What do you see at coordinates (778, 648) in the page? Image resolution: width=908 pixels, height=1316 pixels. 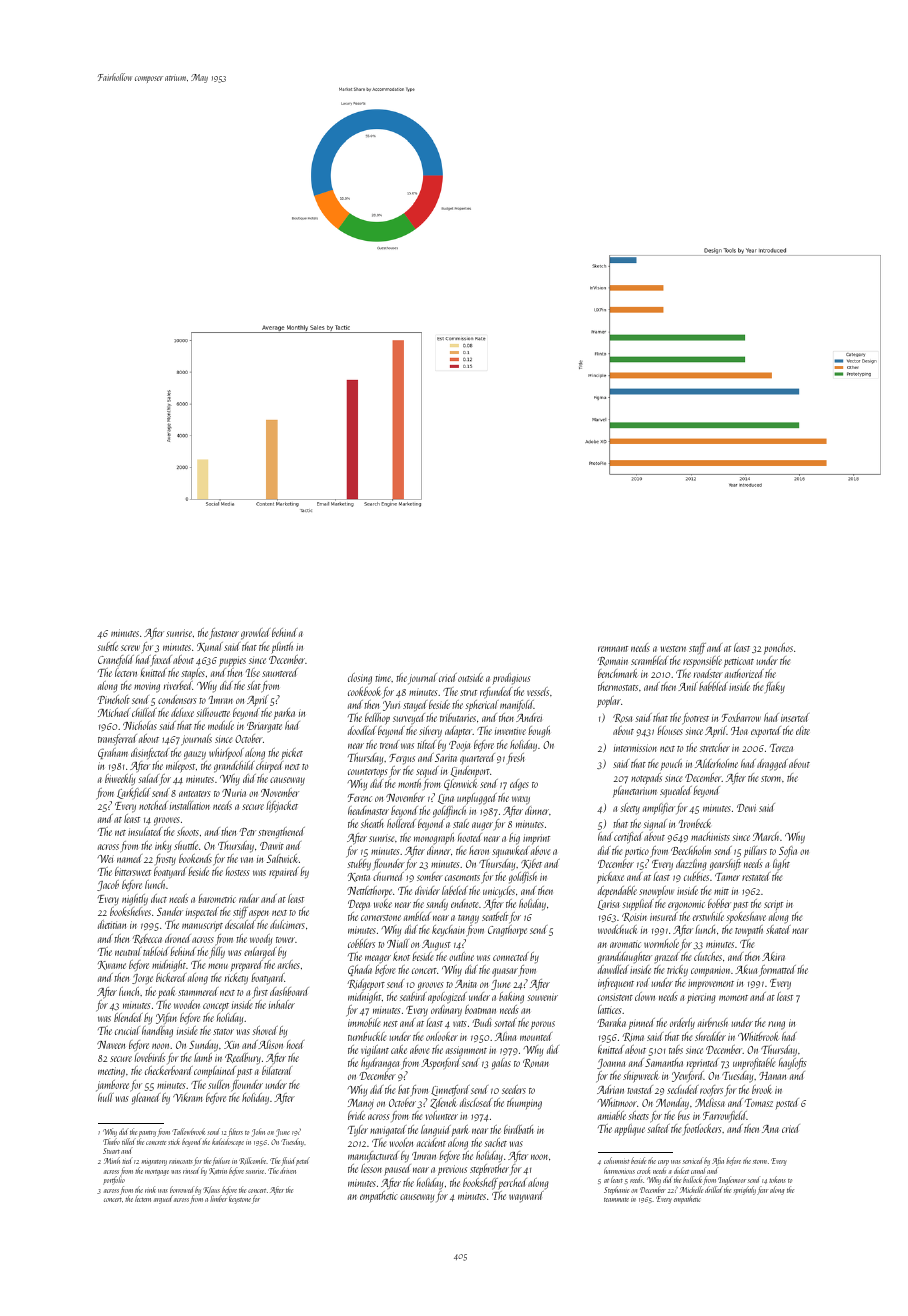 I see `ponchos` at bounding box center [778, 648].
